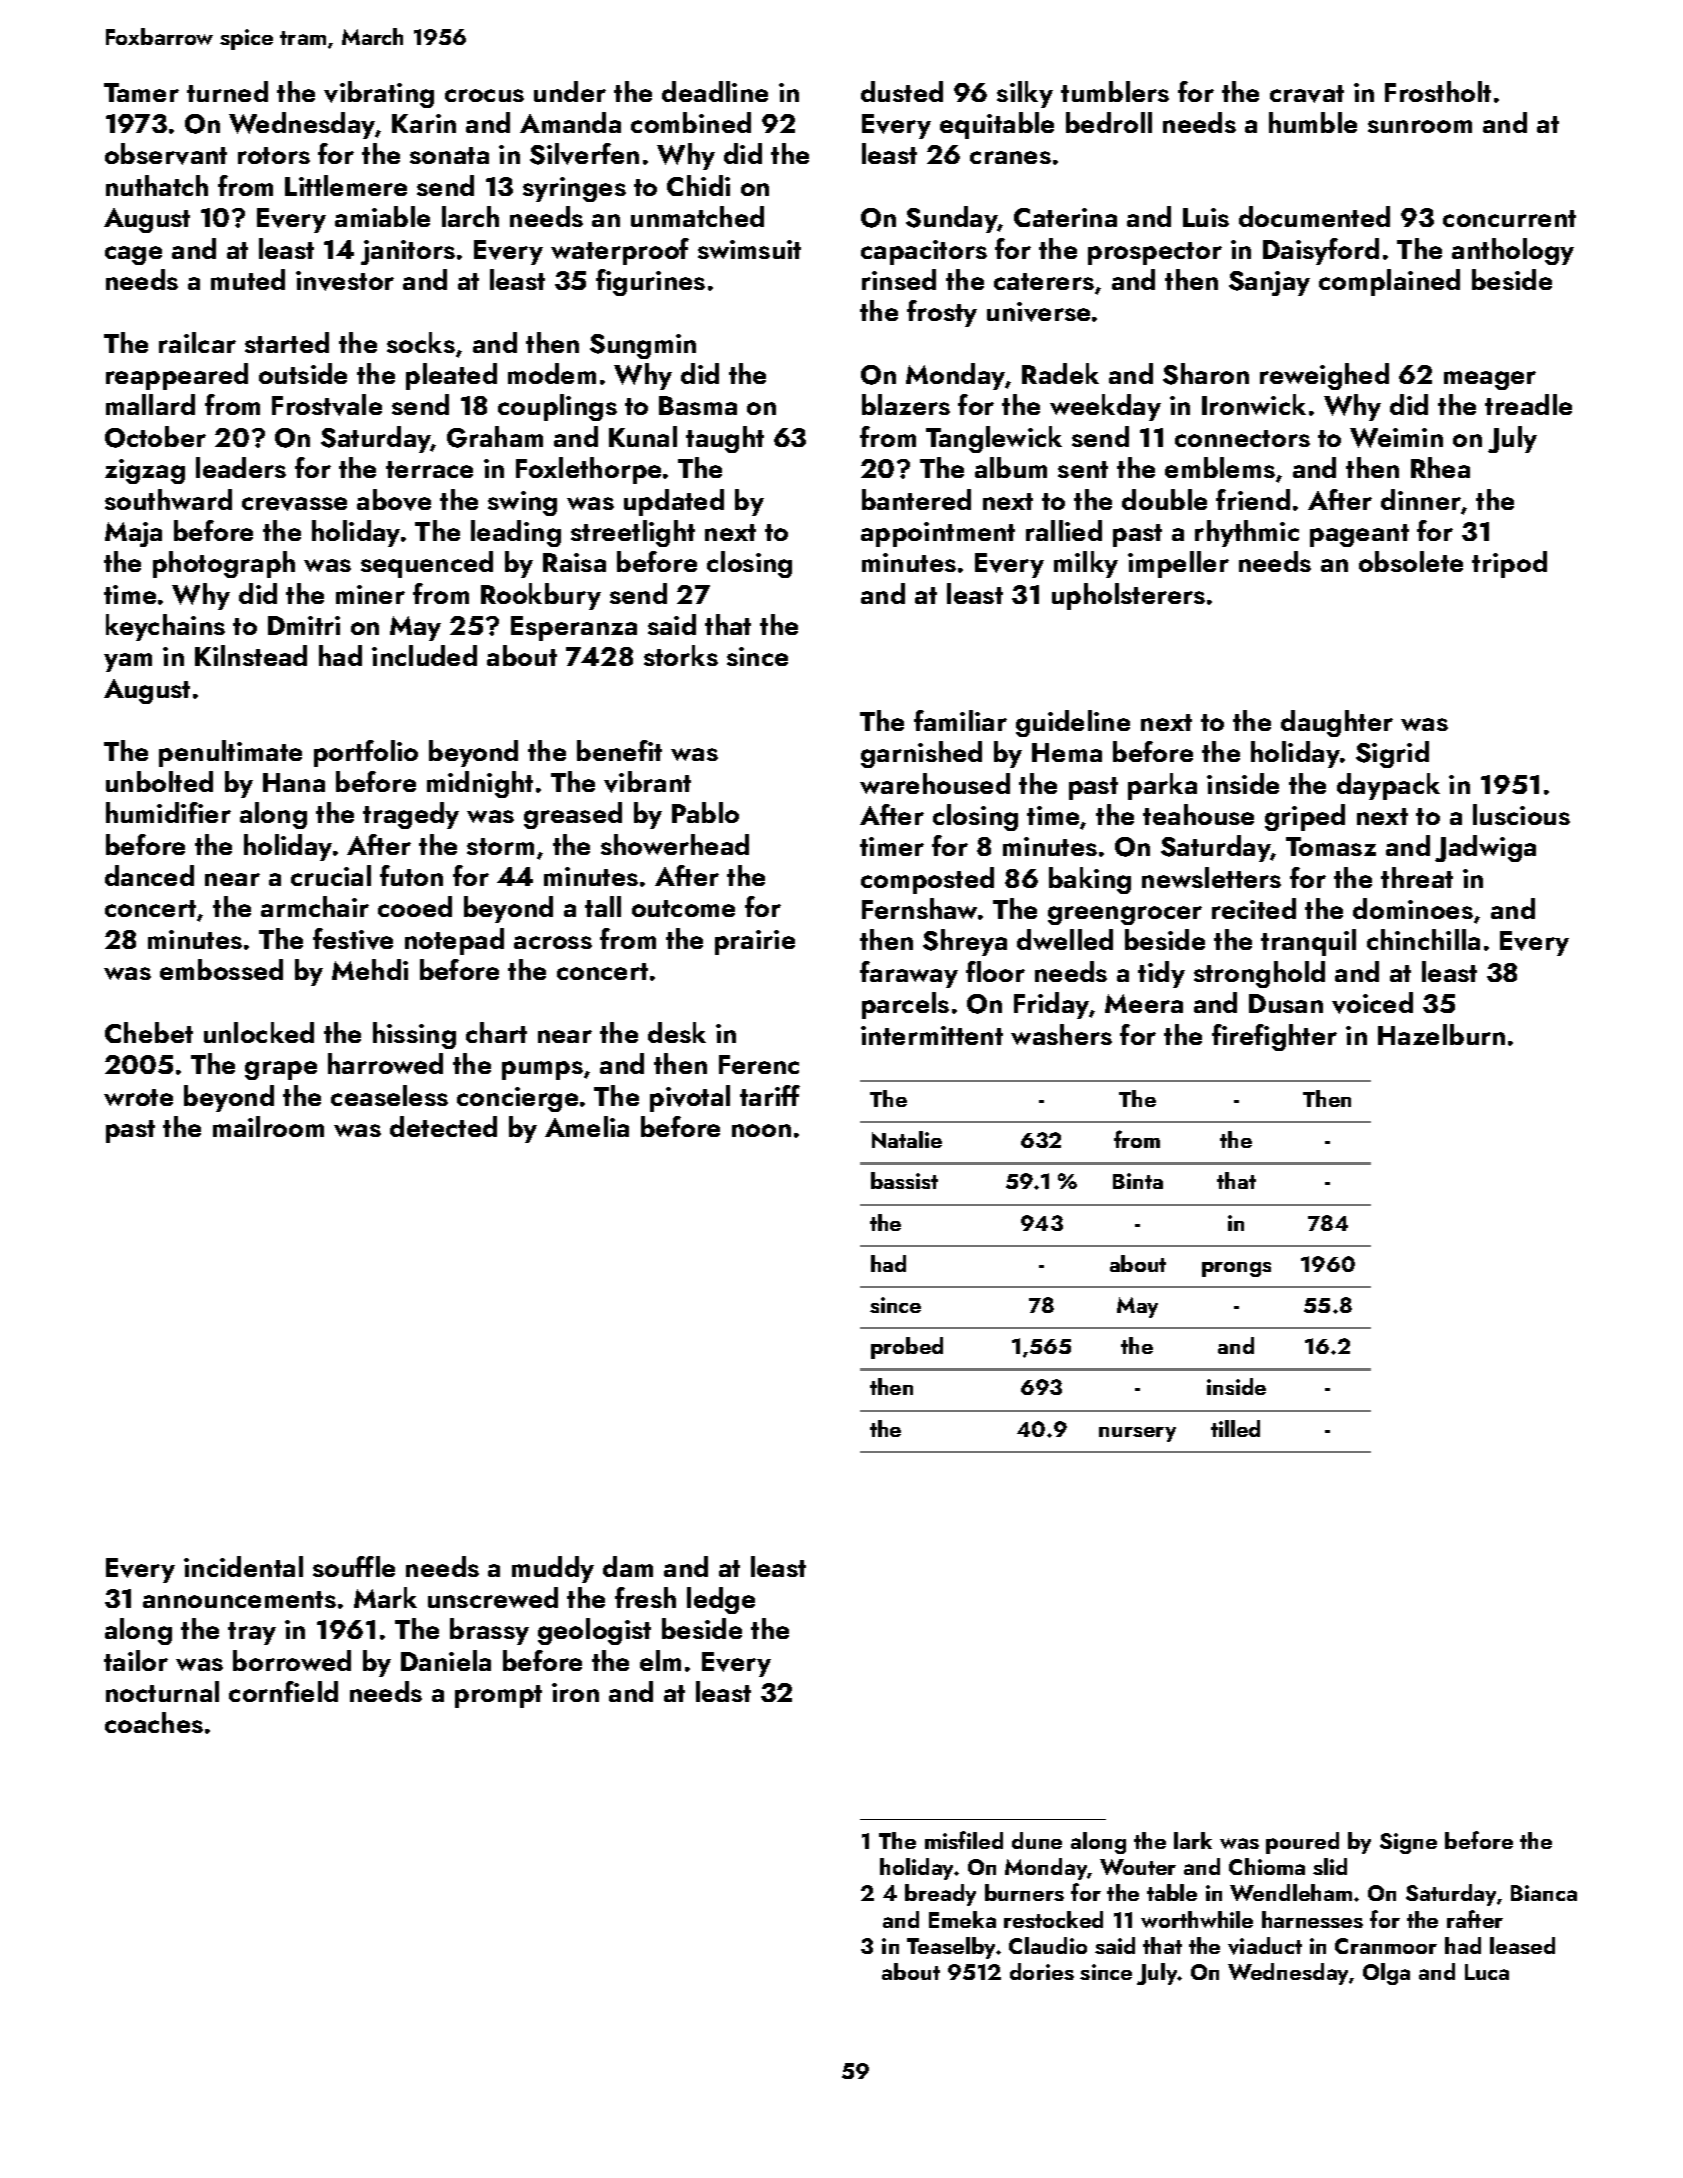 The image size is (1683, 2178). I want to click on deadline, so click(715, 91).
